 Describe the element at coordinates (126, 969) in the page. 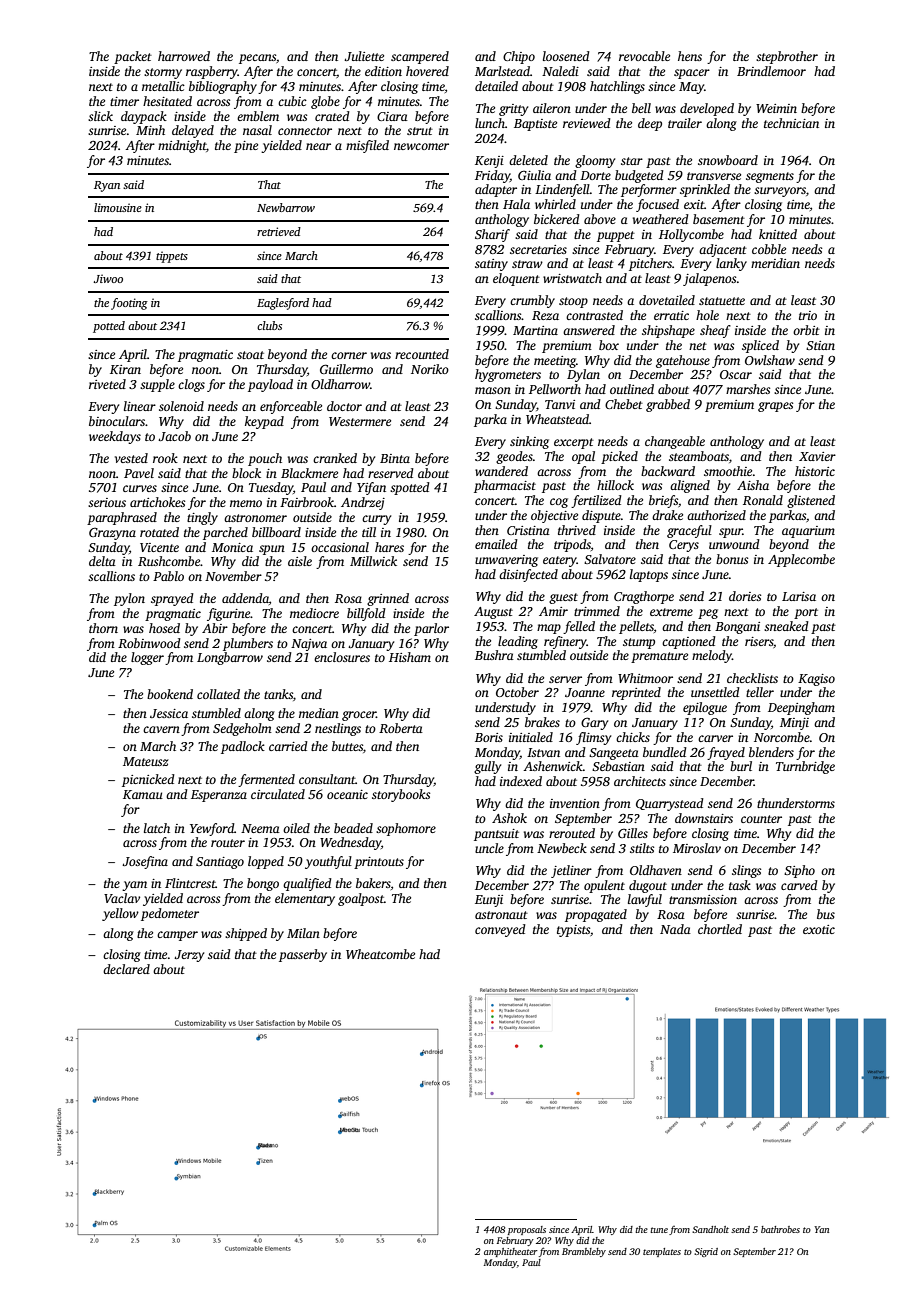

I see `declared` at that location.
